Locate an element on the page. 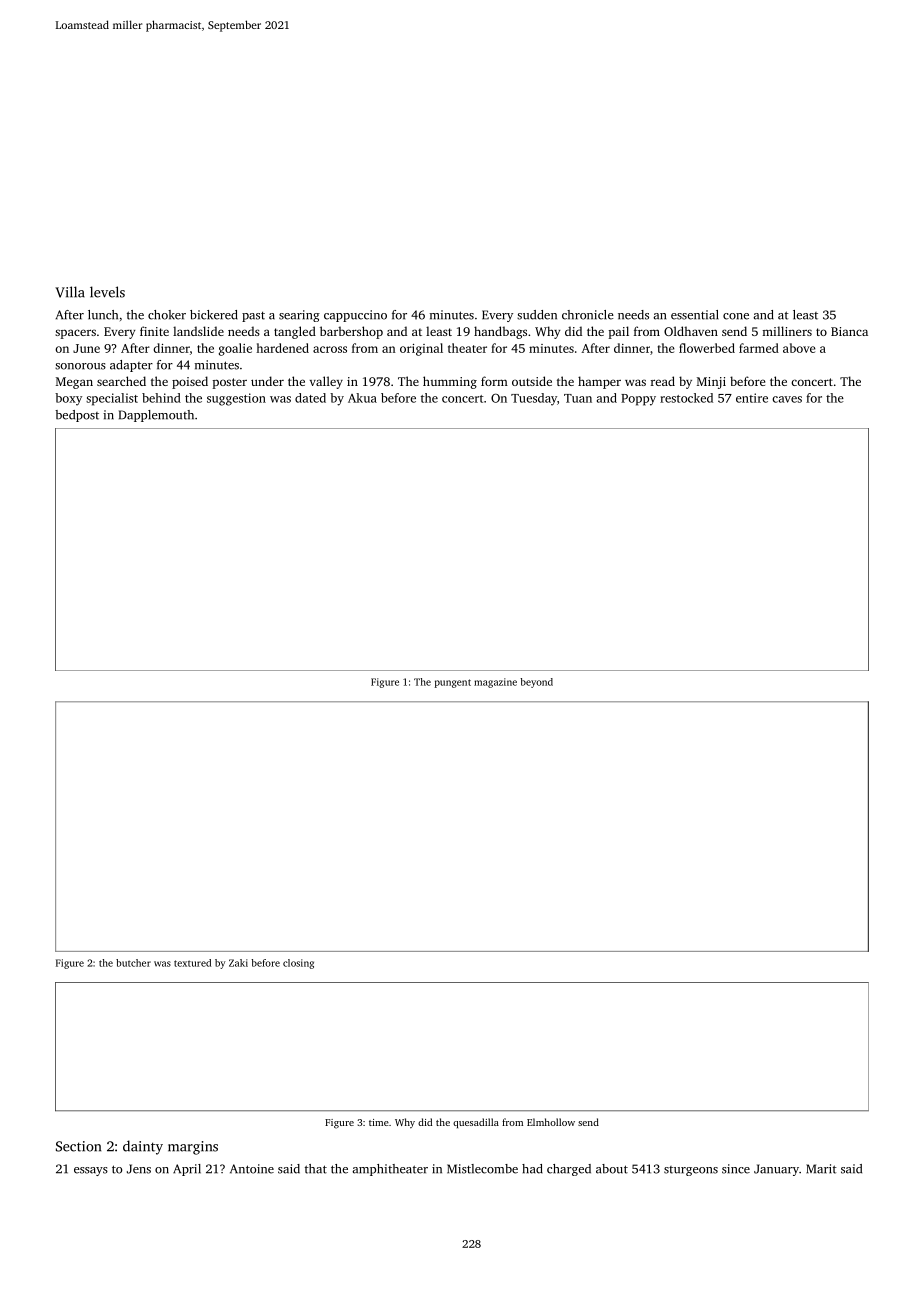  valley is located at coordinates (326, 382).
